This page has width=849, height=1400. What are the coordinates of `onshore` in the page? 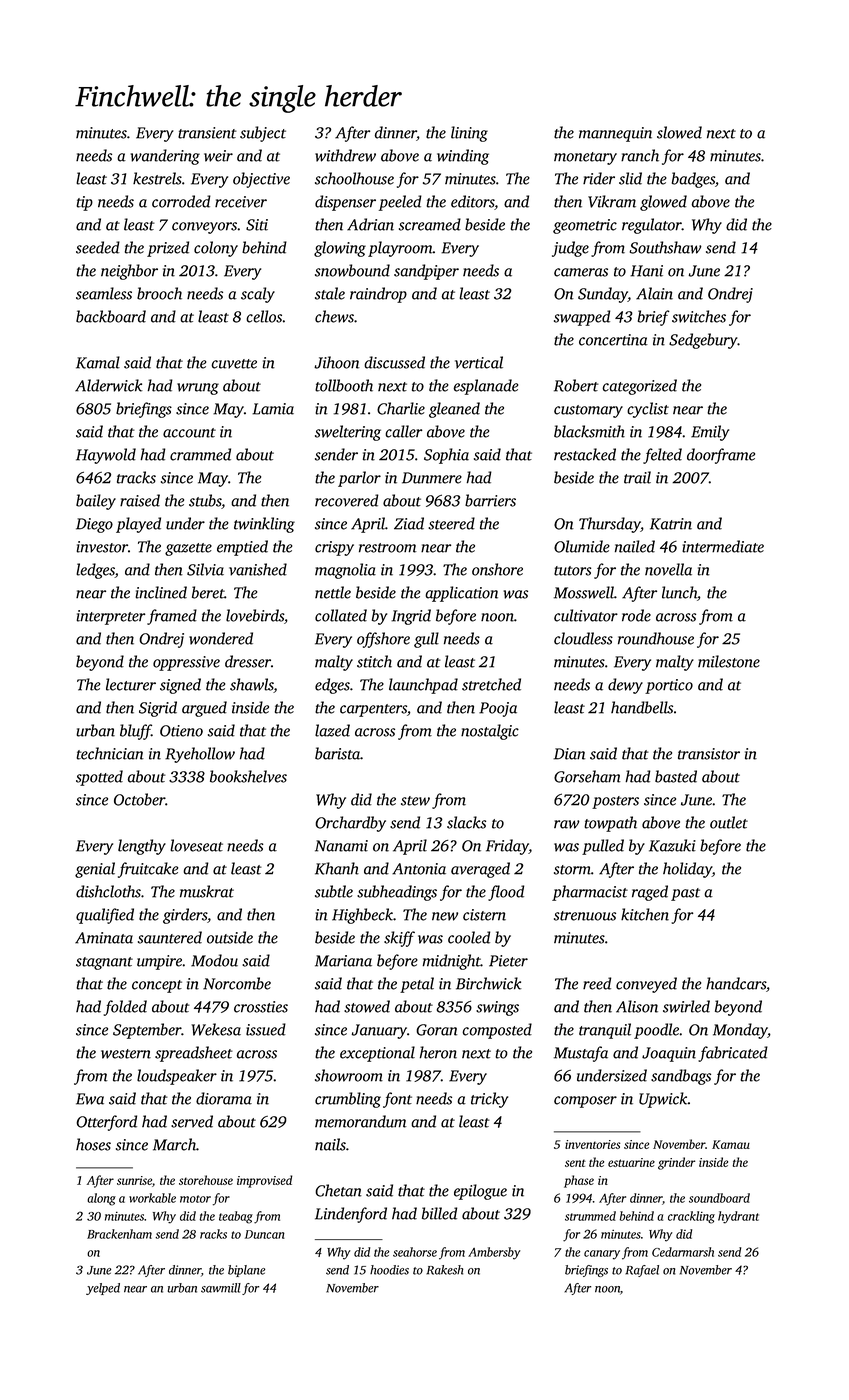 It's located at (497, 569).
